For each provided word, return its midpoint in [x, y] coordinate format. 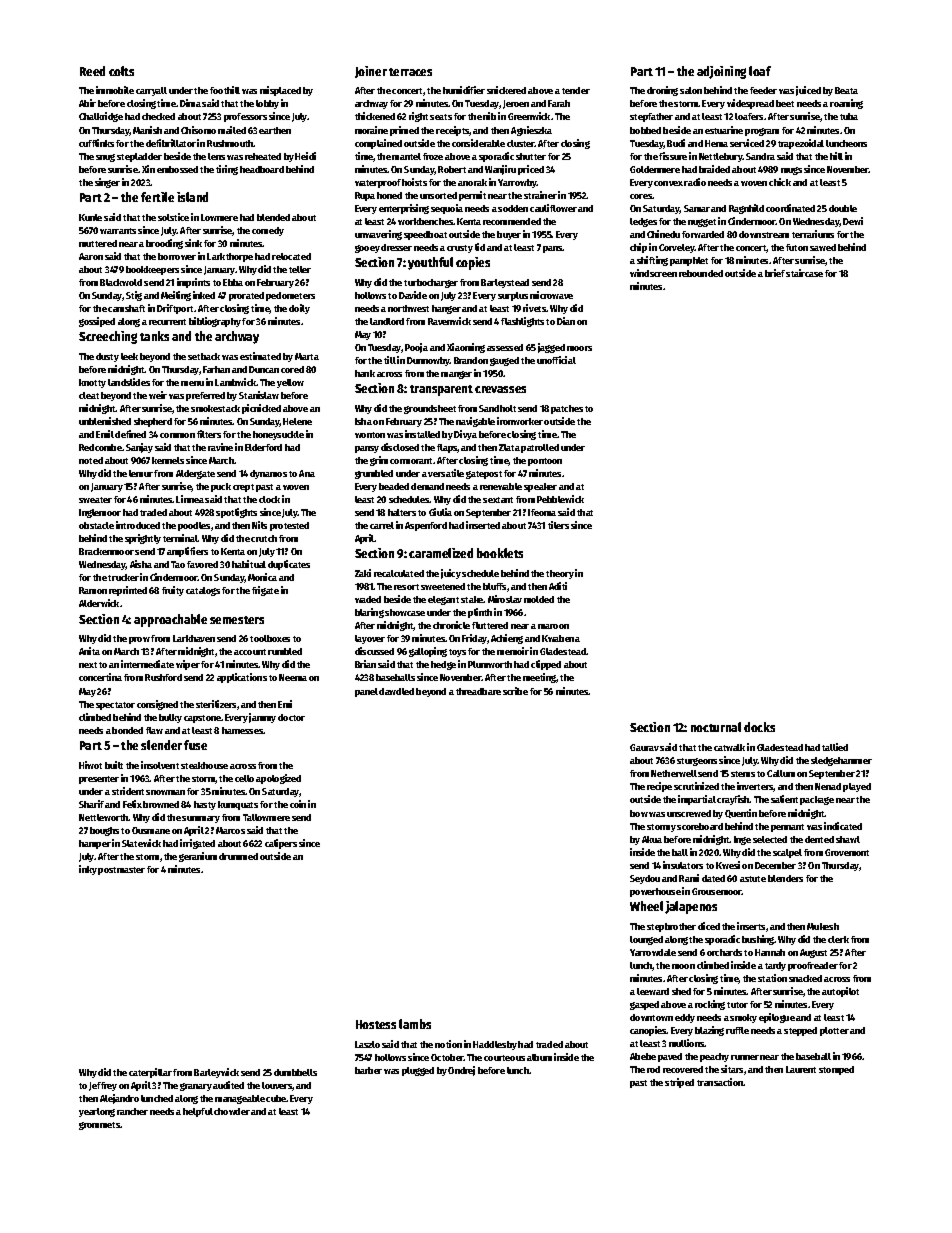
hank [365, 373]
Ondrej [461, 1071]
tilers [558, 525]
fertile [157, 197]
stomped [836, 1070]
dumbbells [295, 1072]
